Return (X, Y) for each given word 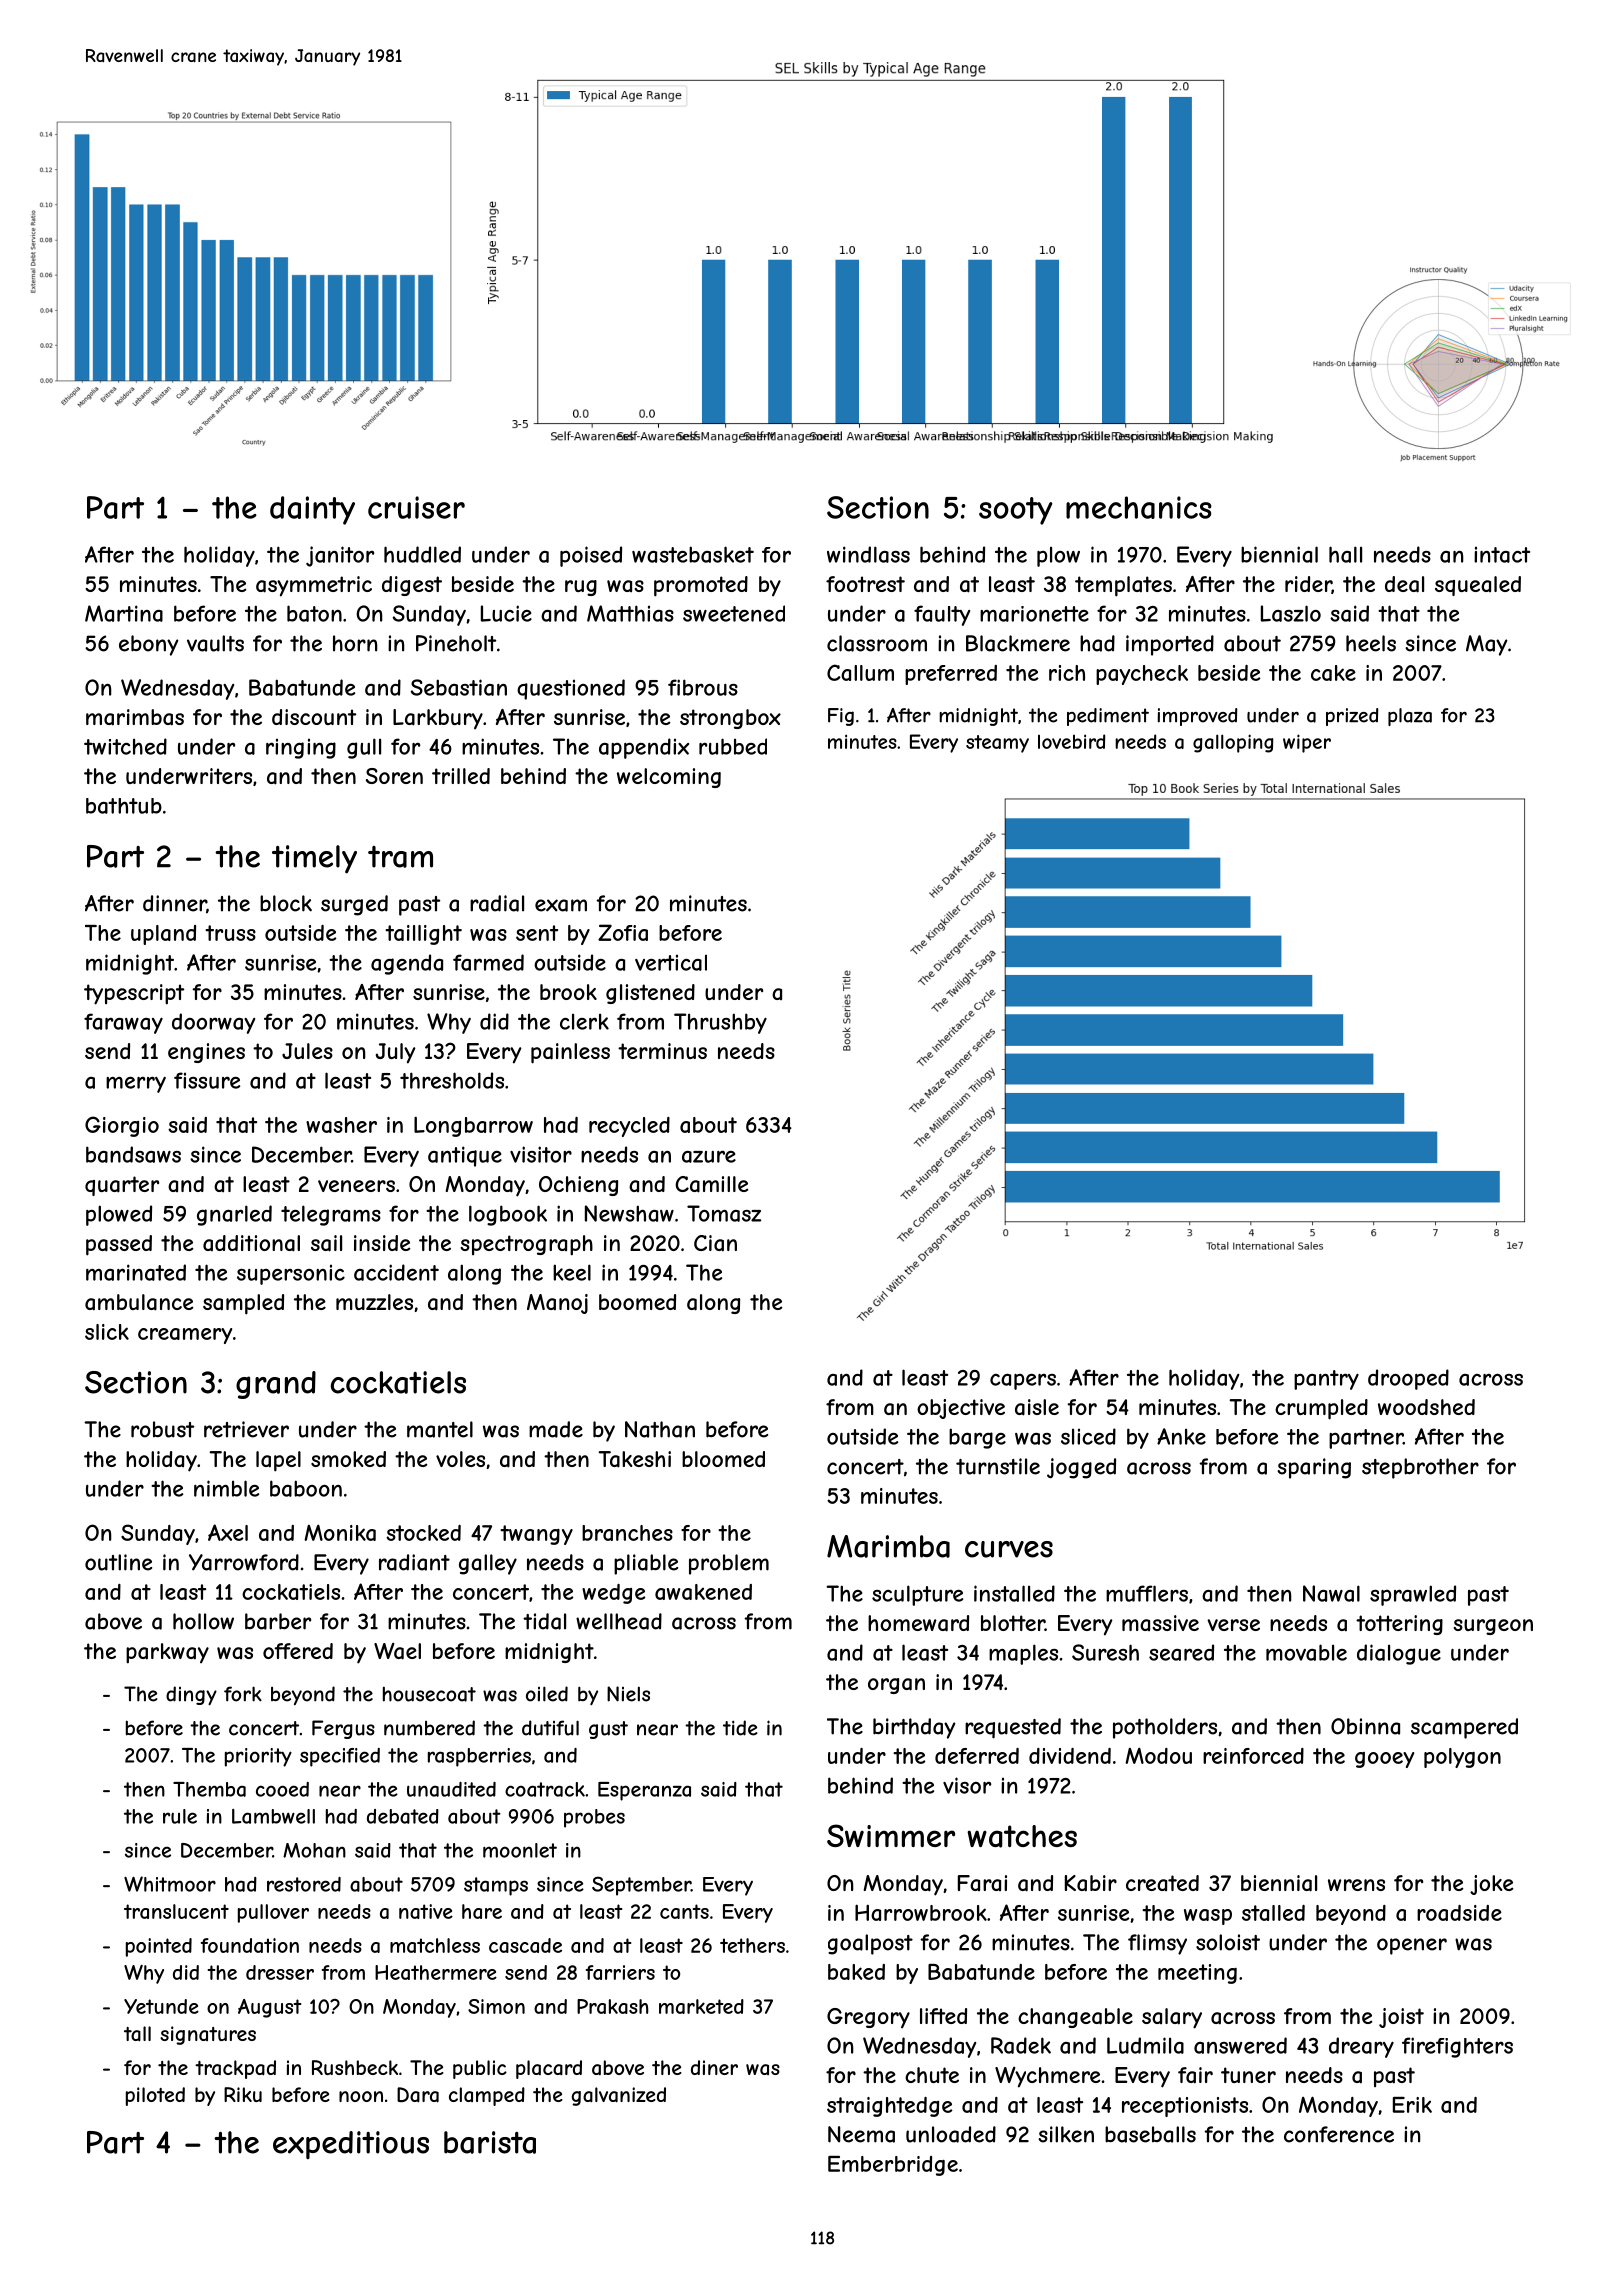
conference (1339, 2134)
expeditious (351, 2145)
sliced (1088, 1436)
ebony (149, 645)
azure (709, 1156)
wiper (1307, 743)
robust (162, 1429)
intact (1502, 555)
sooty (1016, 511)
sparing (1314, 1468)
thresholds (452, 1080)
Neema (861, 2134)
